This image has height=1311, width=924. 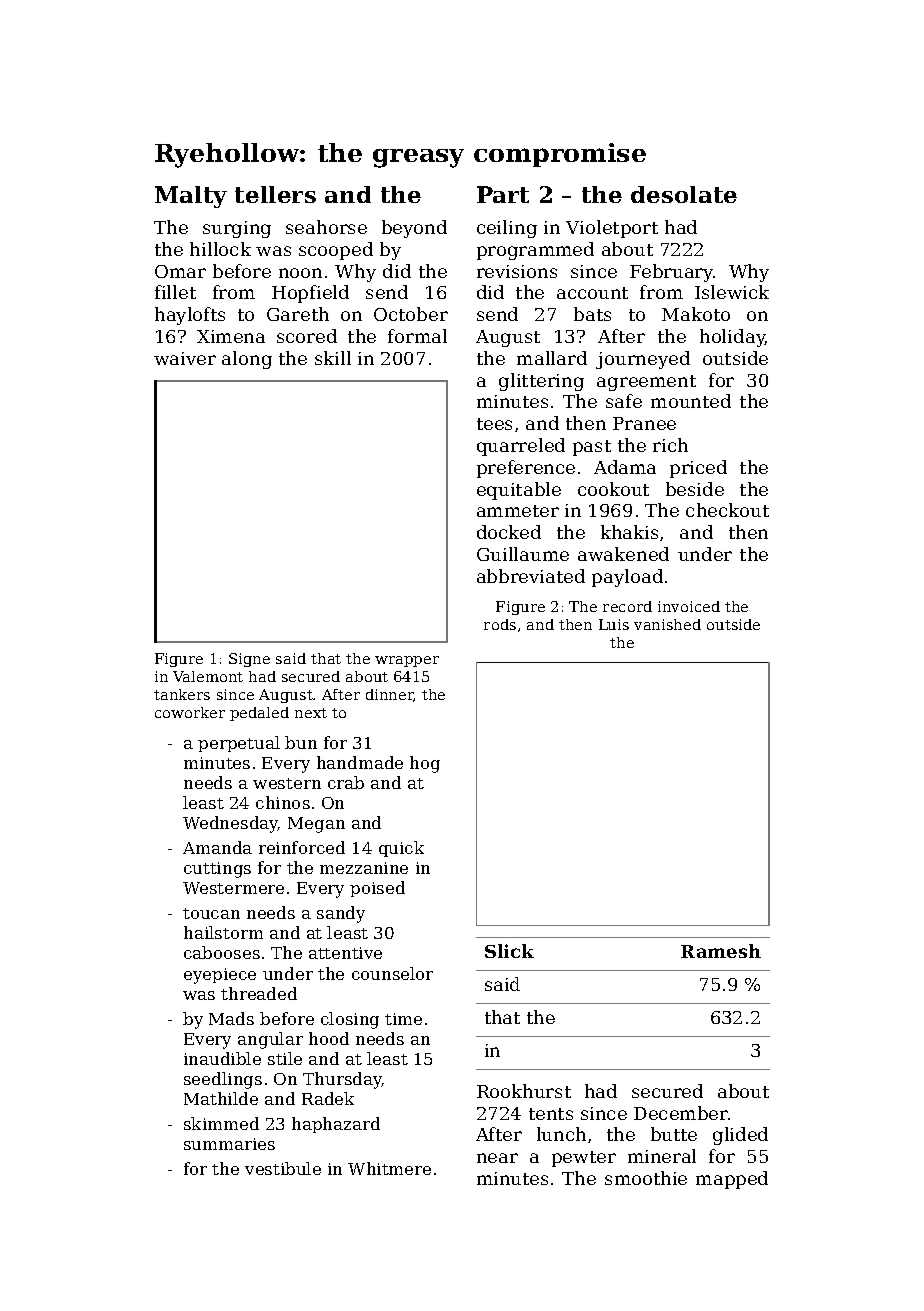 What do you see at coordinates (407, 661) in the image?
I see `wrapper` at bounding box center [407, 661].
